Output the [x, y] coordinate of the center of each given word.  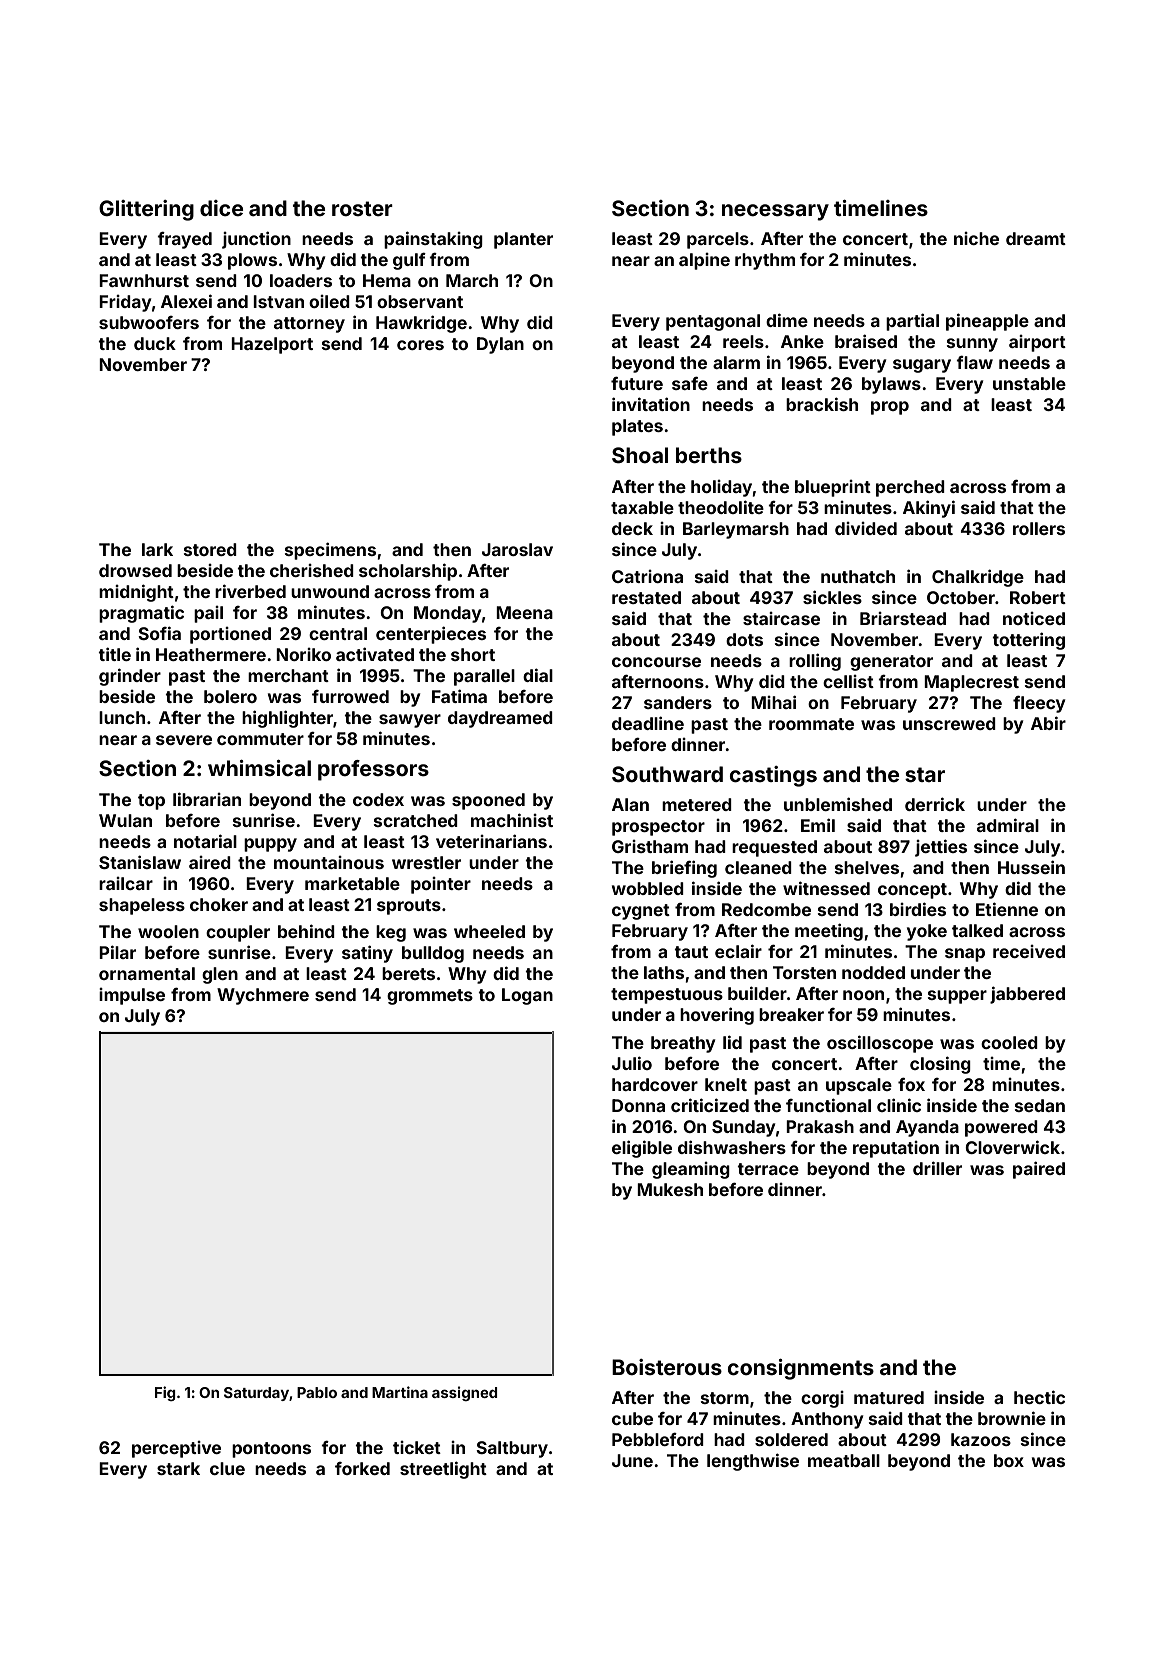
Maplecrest [971, 683]
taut [691, 952]
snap [965, 955]
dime [787, 320]
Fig [165, 1393]
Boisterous [667, 1367]
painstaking [433, 240]
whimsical [259, 768]
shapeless [142, 906]
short [473, 654]
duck [155, 343]
